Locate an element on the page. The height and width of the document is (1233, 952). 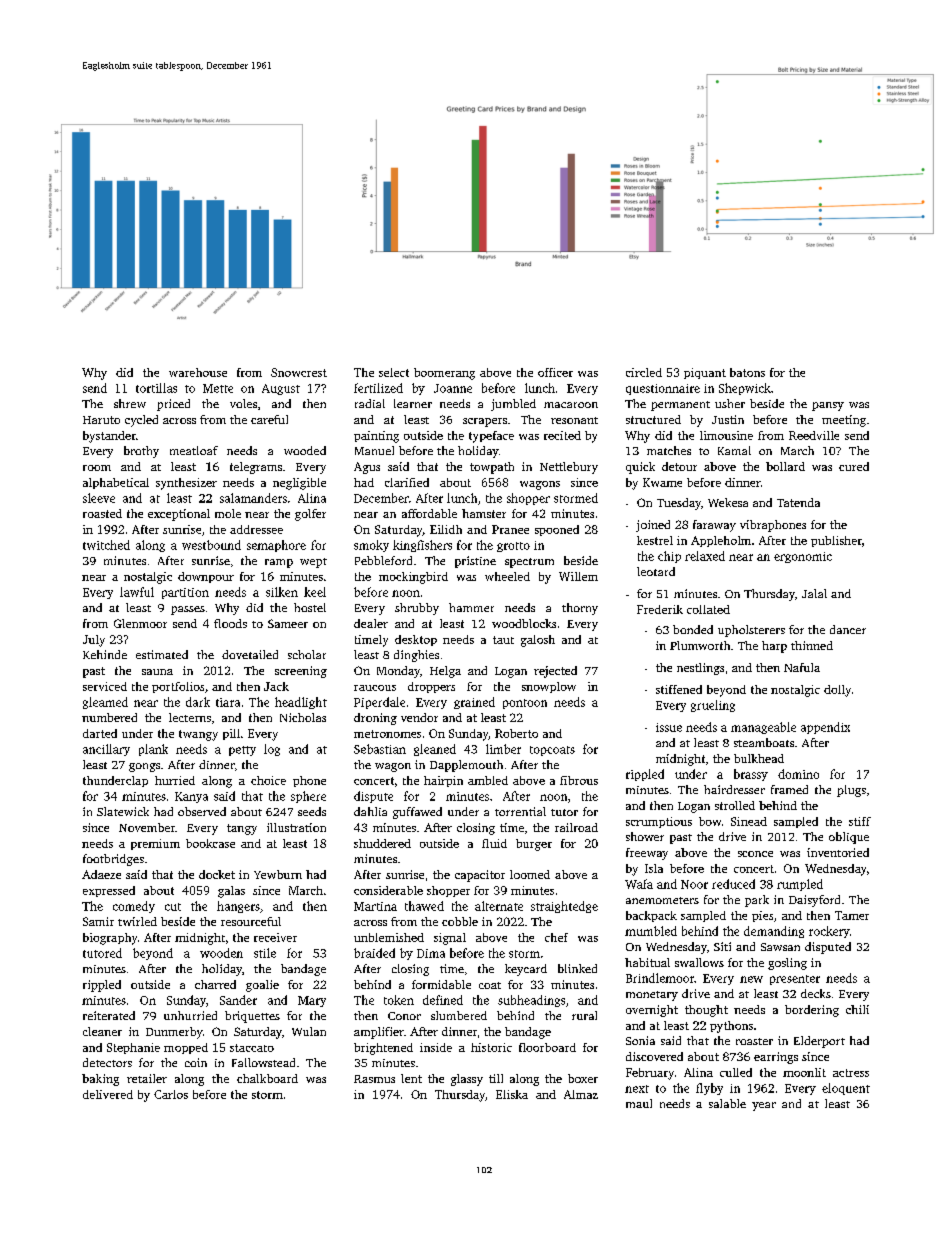
oblique is located at coordinates (849, 838).
